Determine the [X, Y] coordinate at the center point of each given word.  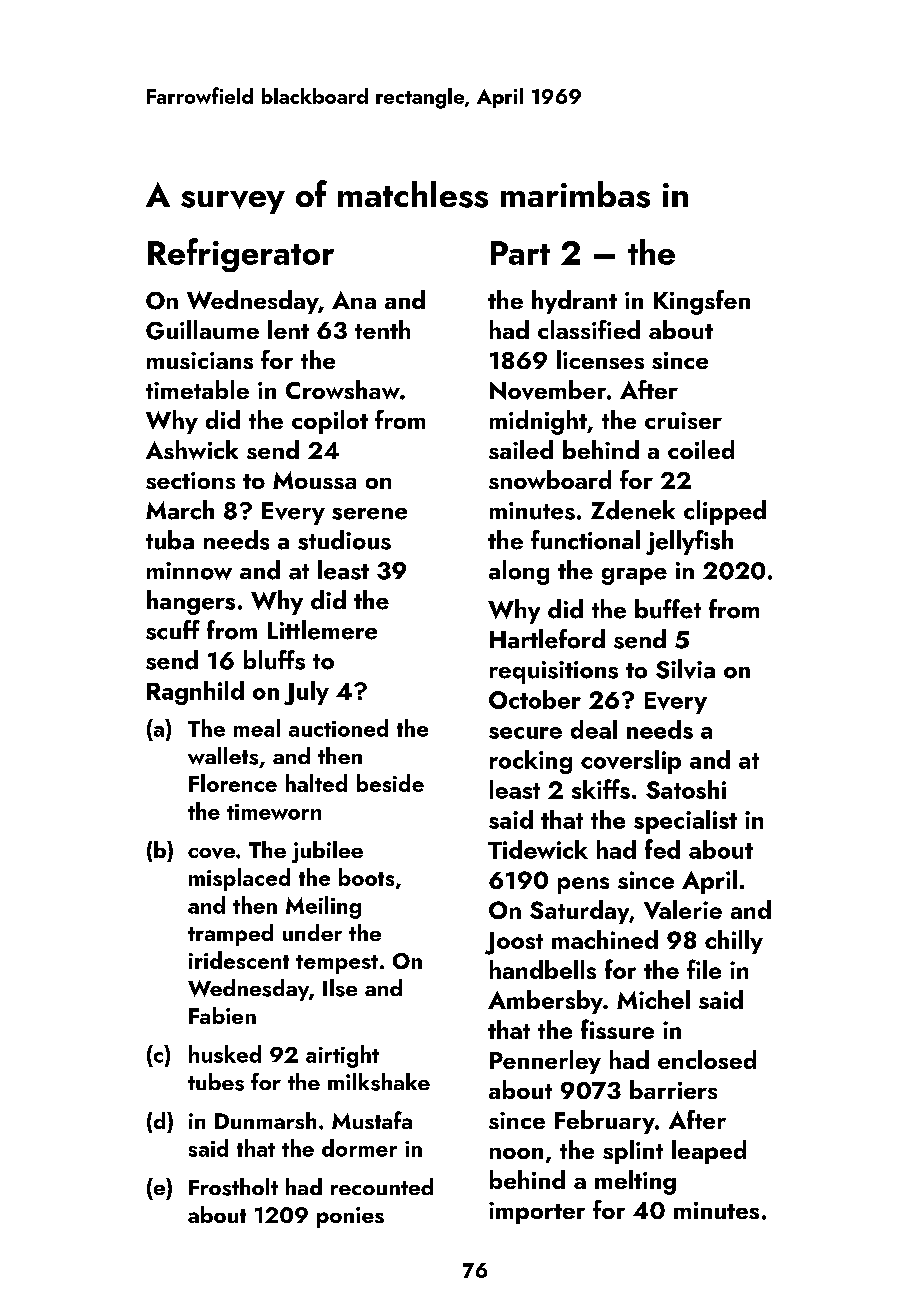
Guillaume [202, 330]
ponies [350, 1217]
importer [537, 1213]
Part [520, 253]
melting [635, 1182]
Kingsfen [702, 302]
